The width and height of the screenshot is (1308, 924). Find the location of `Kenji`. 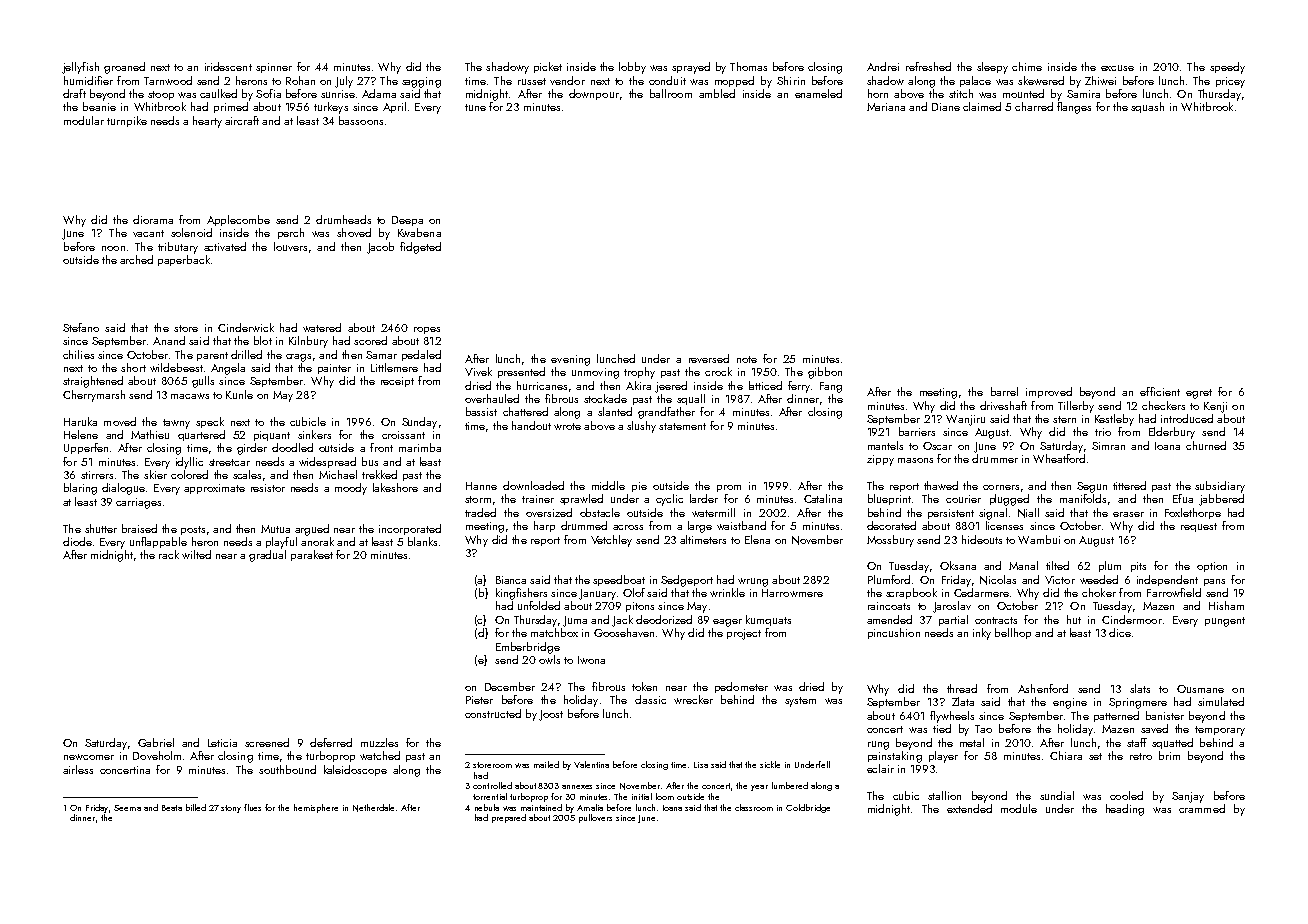

Kenji is located at coordinates (1215, 407).
